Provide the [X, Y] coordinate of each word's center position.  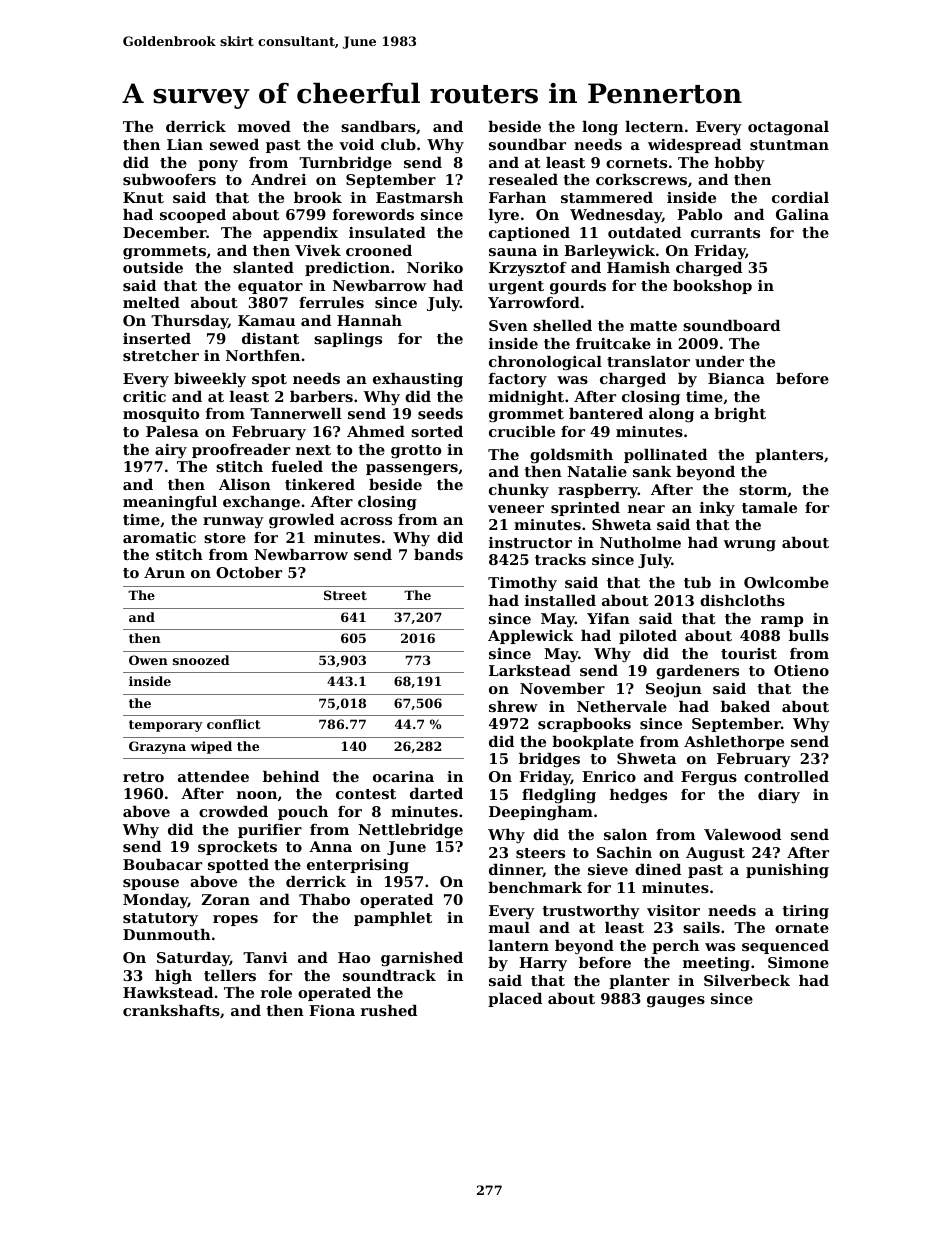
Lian [185, 144]
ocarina [403, 776]
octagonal [788, 128]
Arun [164, 572]
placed [515, 1000]
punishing [787, 871]
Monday [155, 901]
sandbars [378, 126]
